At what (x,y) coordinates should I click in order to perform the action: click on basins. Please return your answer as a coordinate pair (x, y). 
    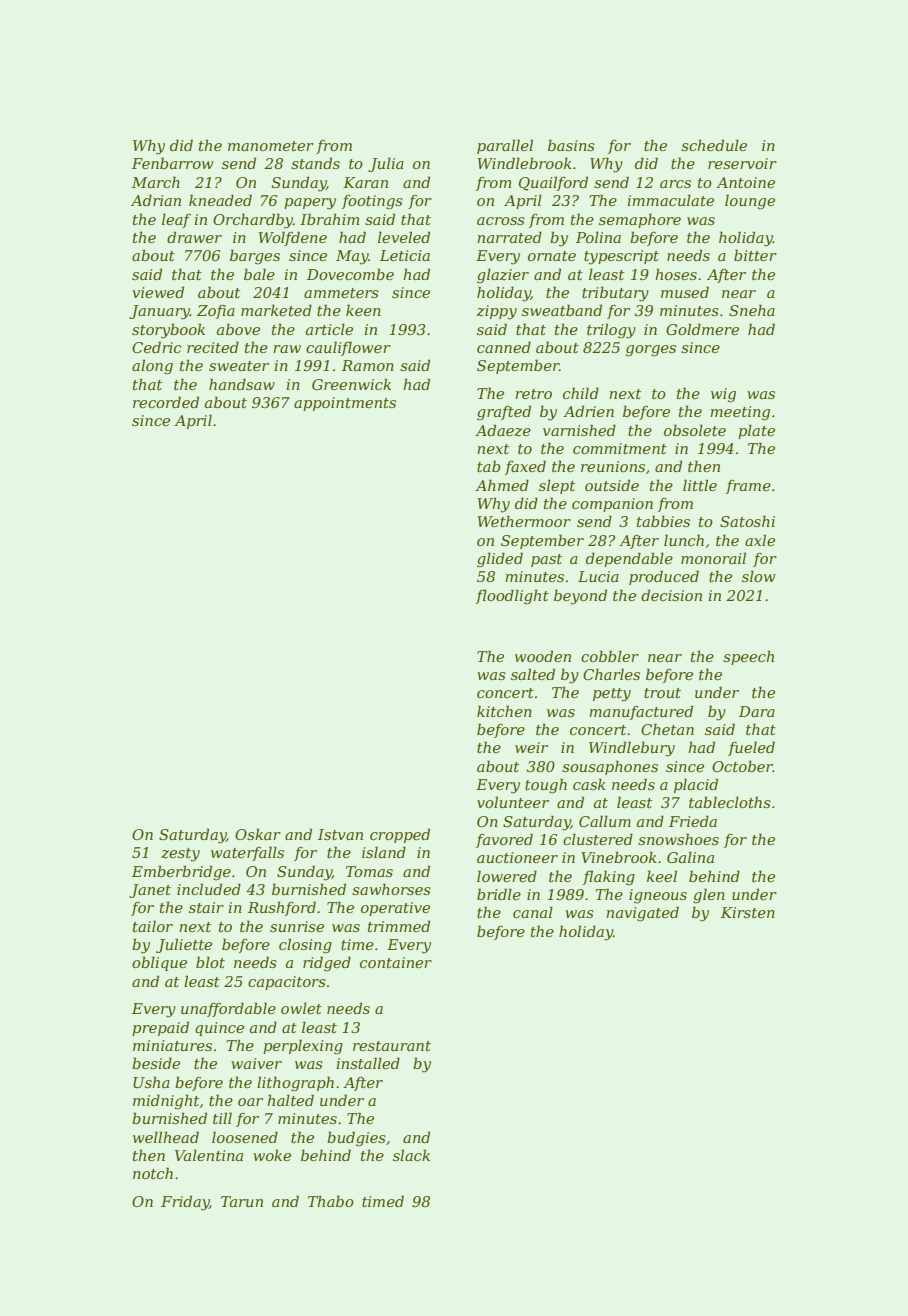
    Looking at the image, I should click on (571, 145).
